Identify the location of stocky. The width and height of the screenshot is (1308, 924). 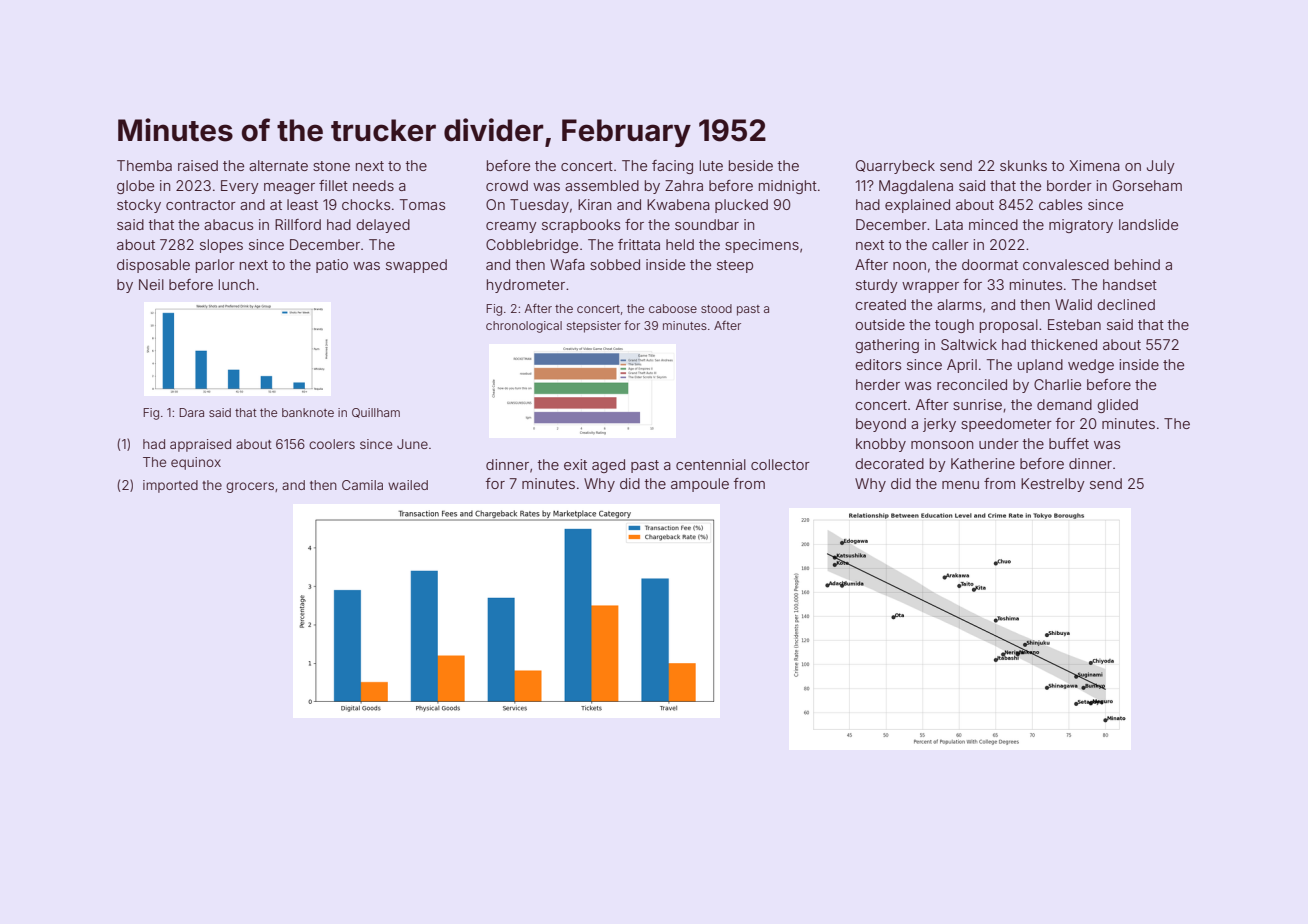
(139, 206).
